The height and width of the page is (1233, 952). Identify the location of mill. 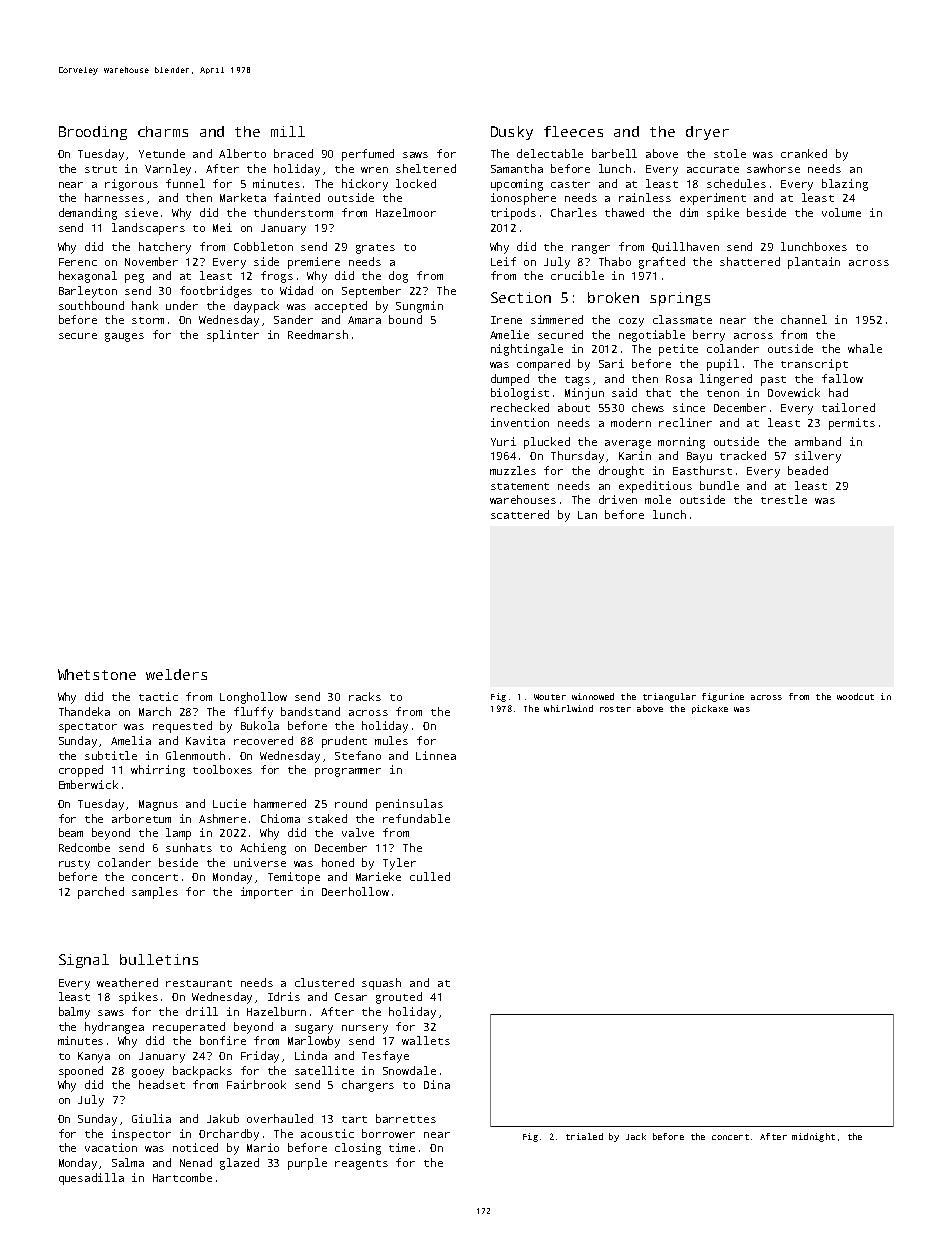
(288, 131).
